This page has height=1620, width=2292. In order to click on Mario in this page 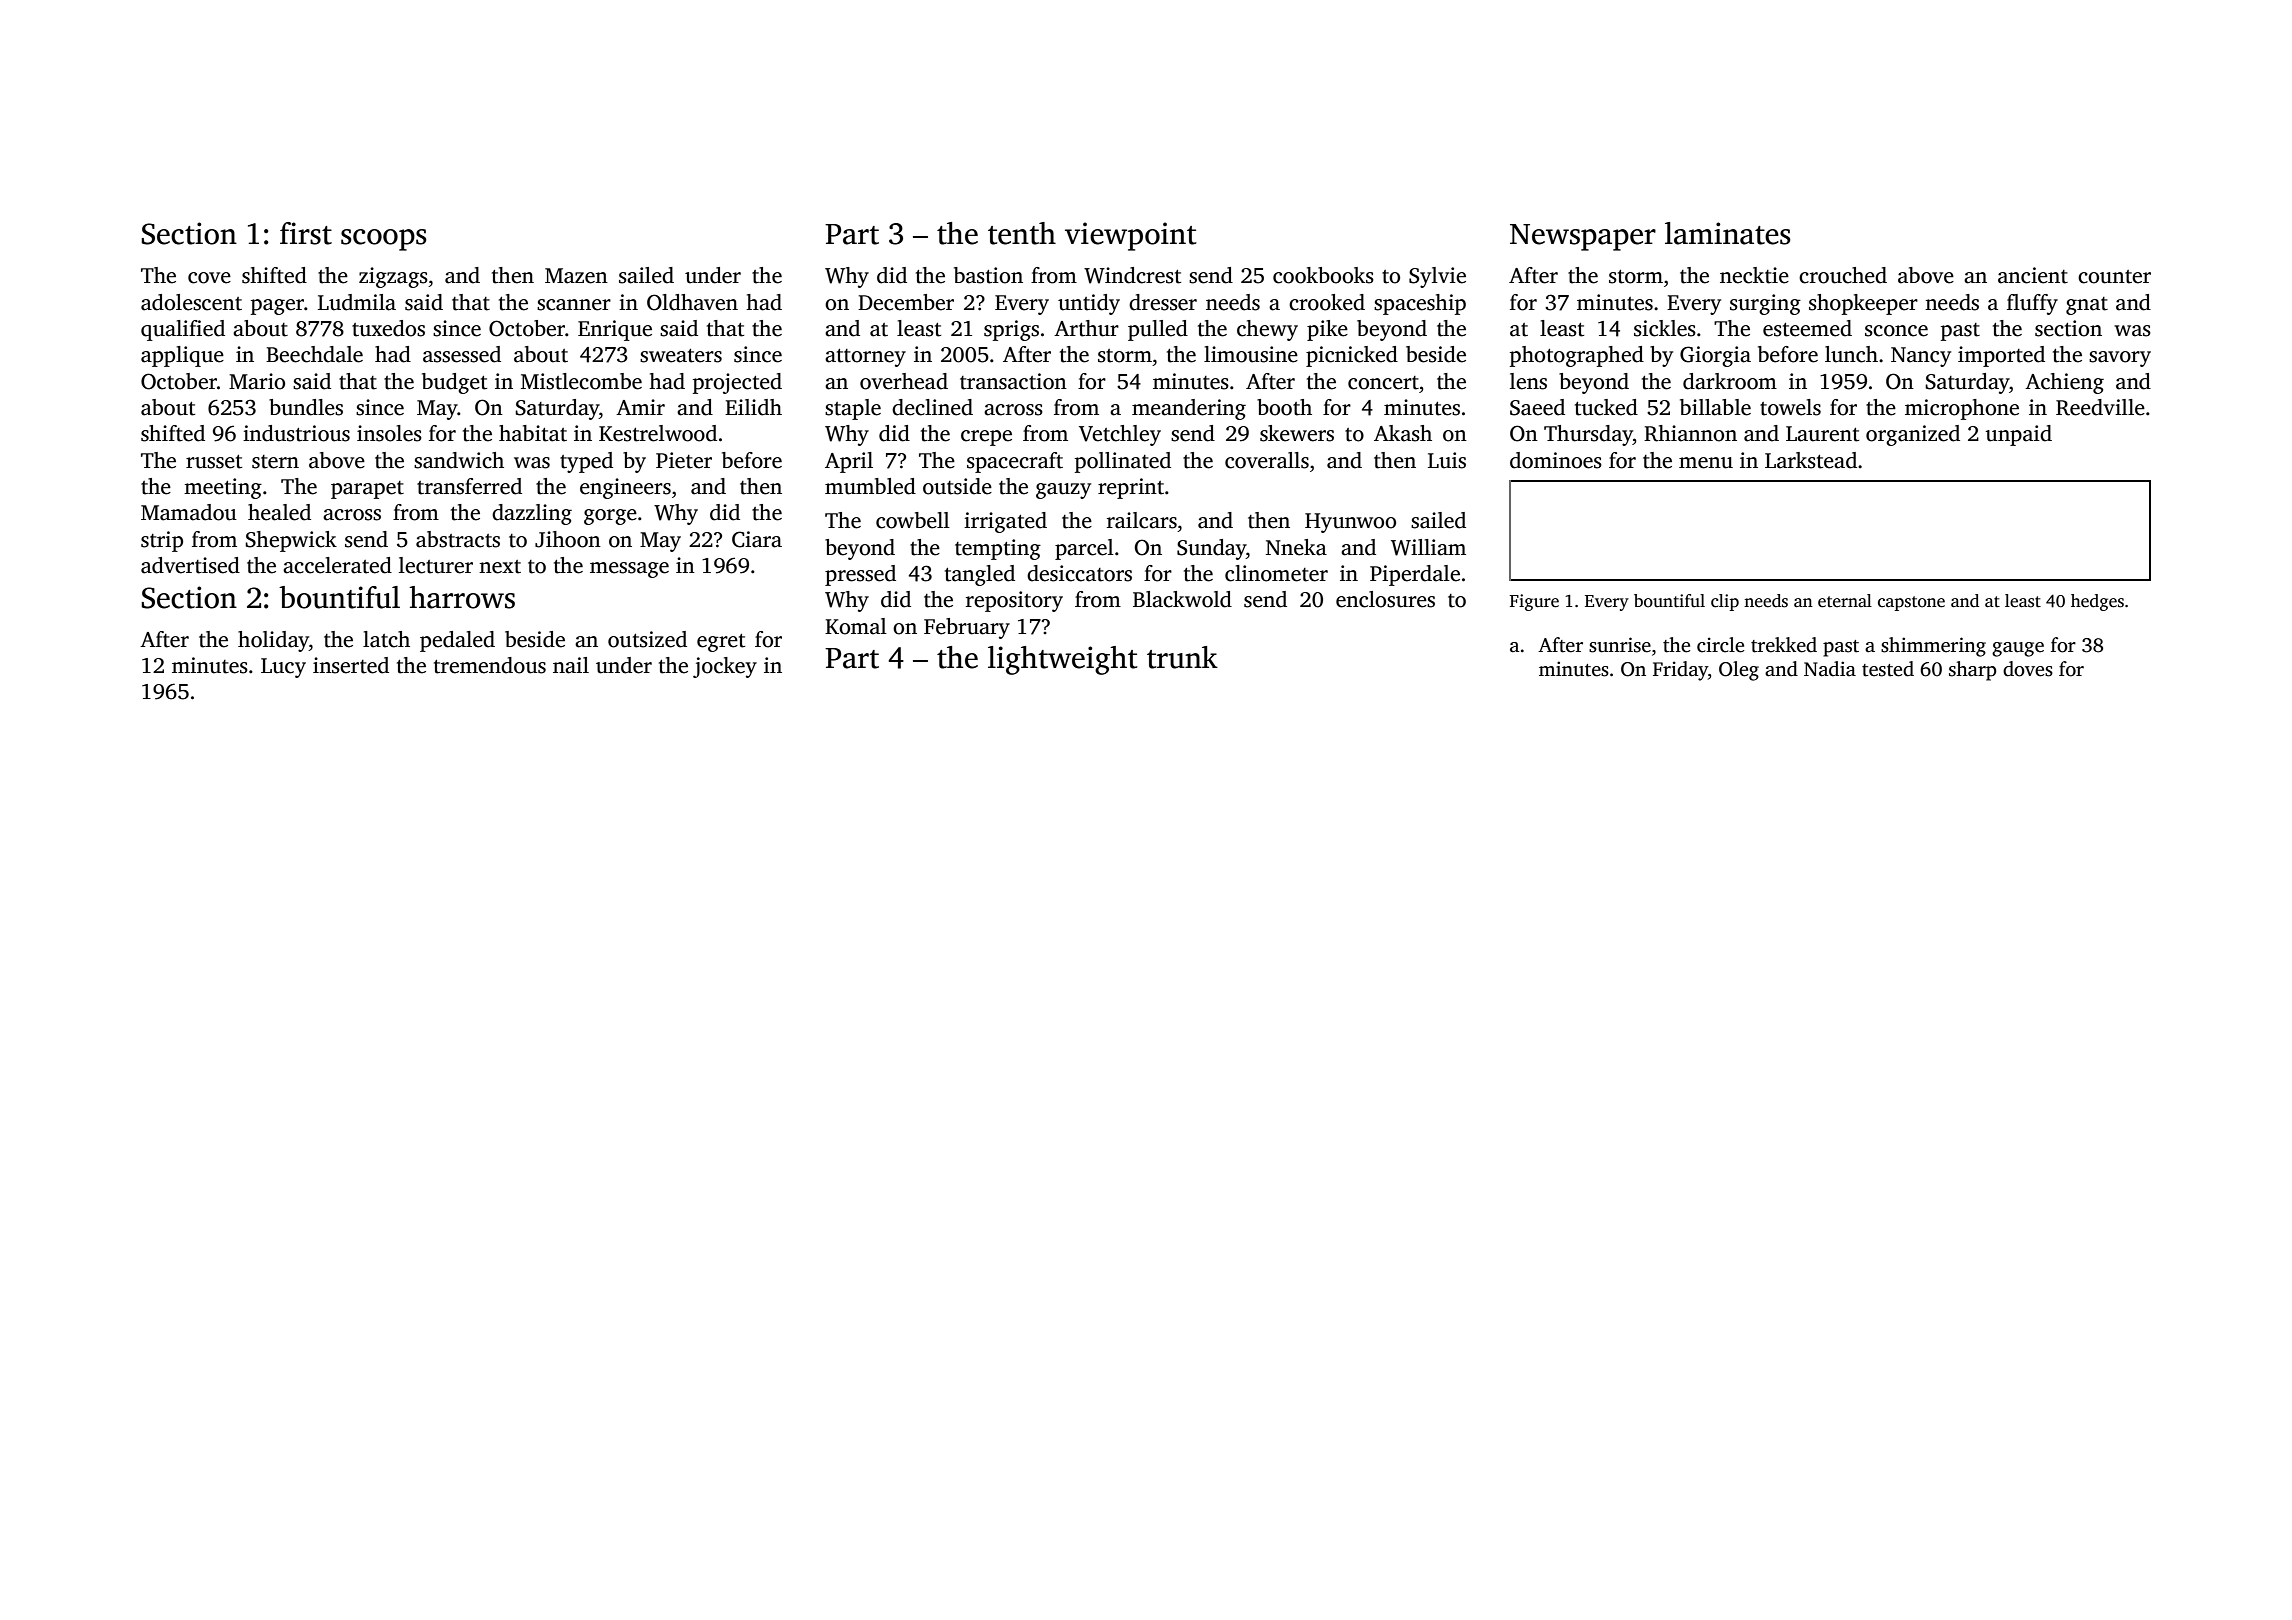, I will do `click(257, 381)`.
